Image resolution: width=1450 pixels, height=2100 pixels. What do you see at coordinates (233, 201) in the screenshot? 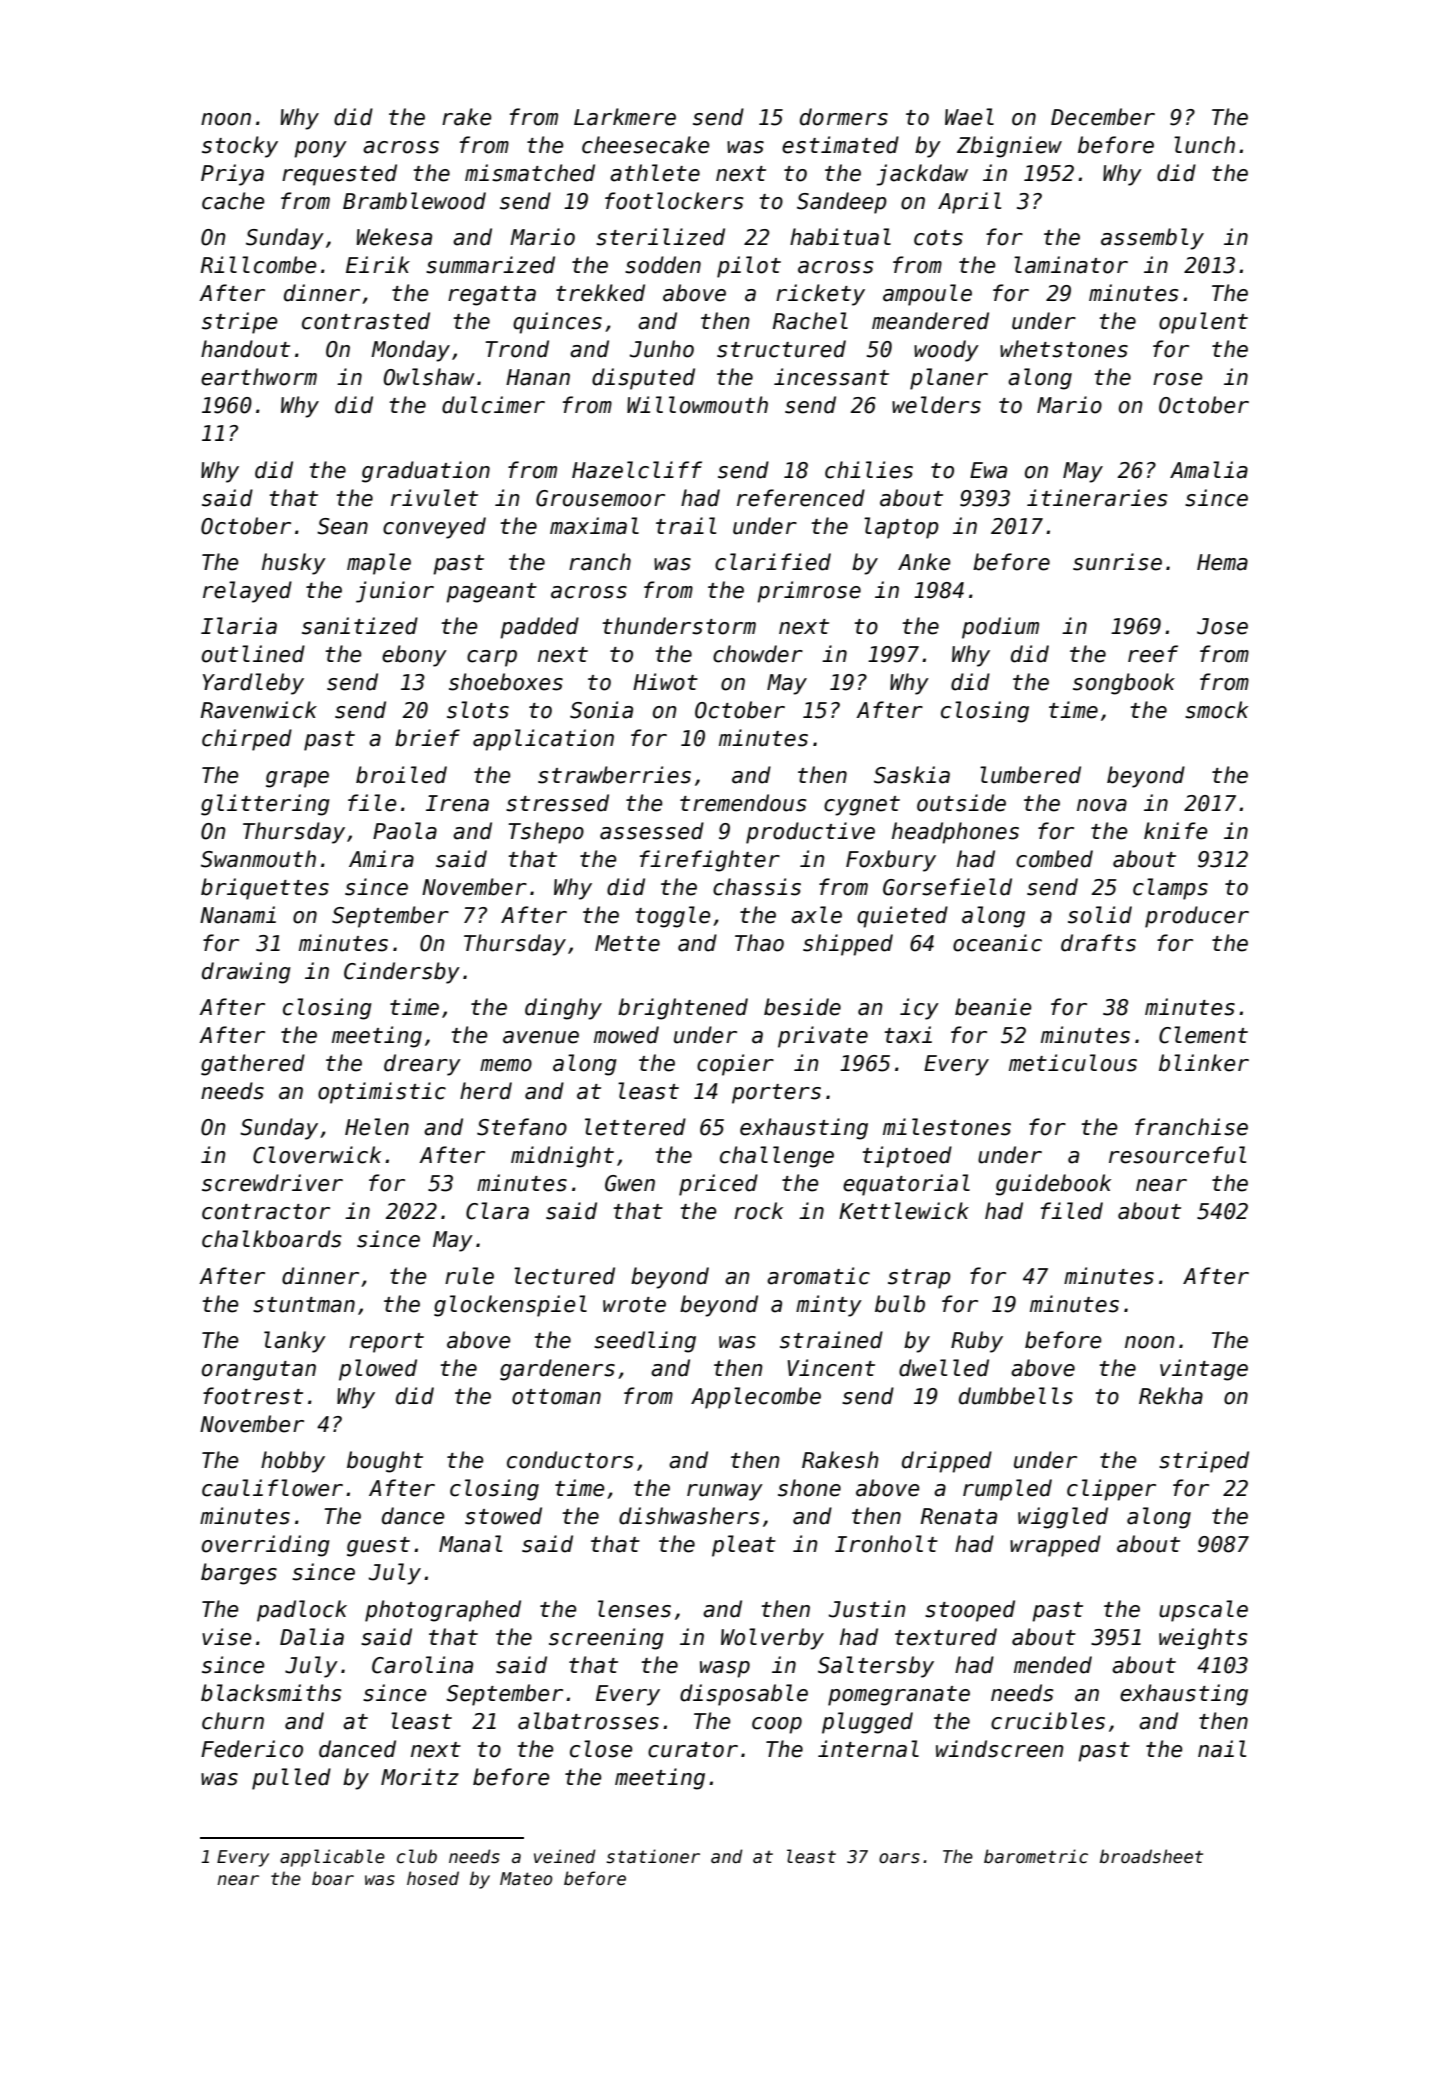
I see `cache` at bounding box center [233, 201].
